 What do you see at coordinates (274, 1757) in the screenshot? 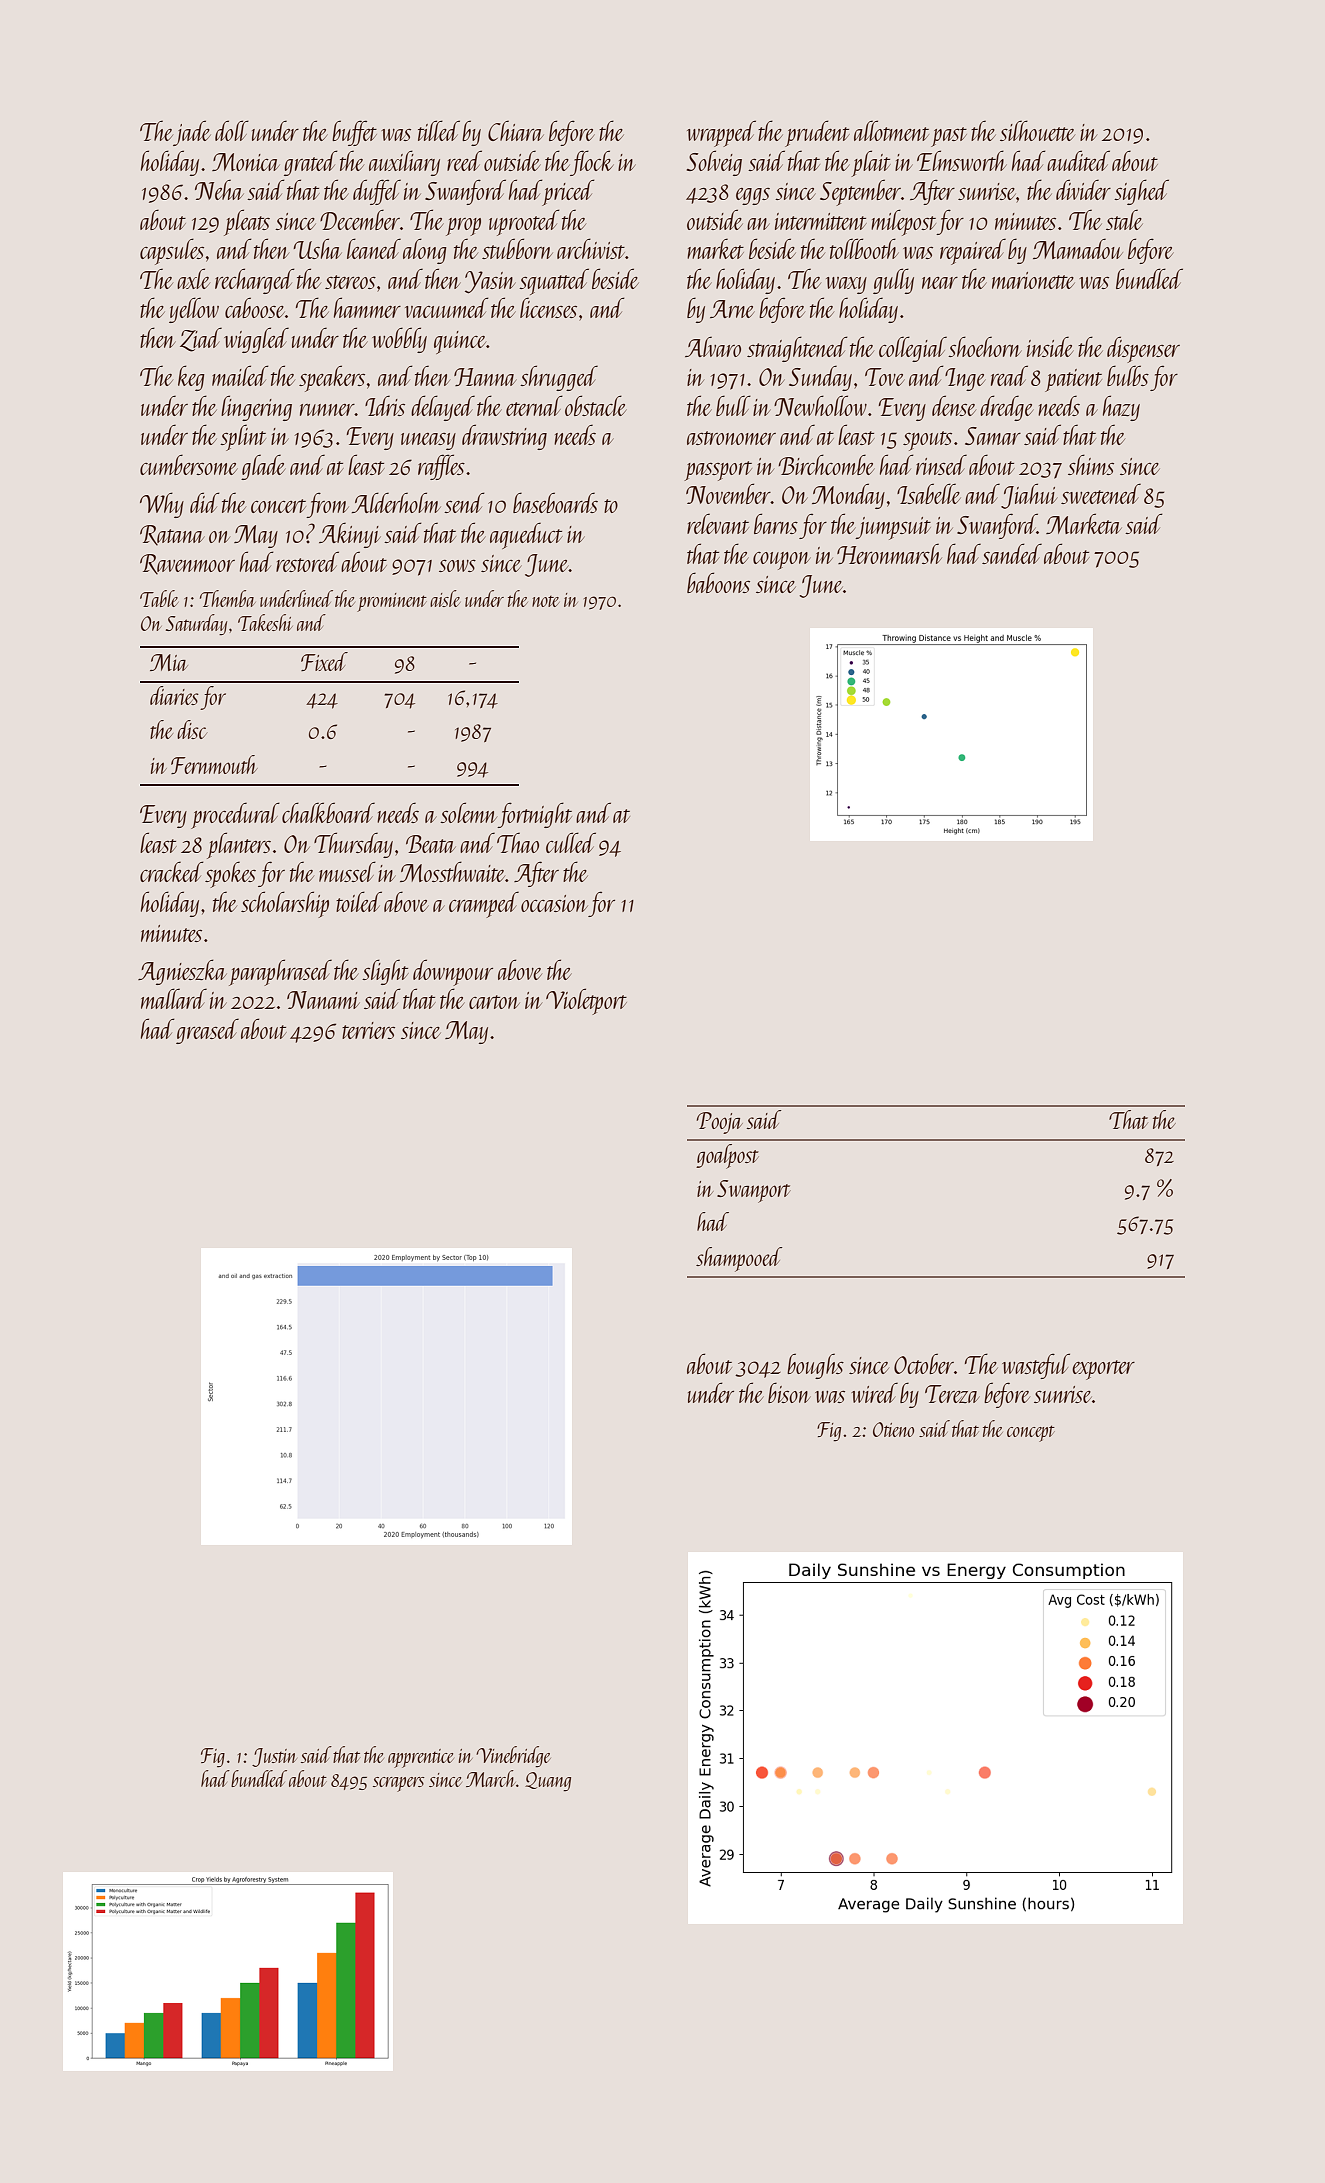
I see `Justin` at bounding box center [274, 1757].
